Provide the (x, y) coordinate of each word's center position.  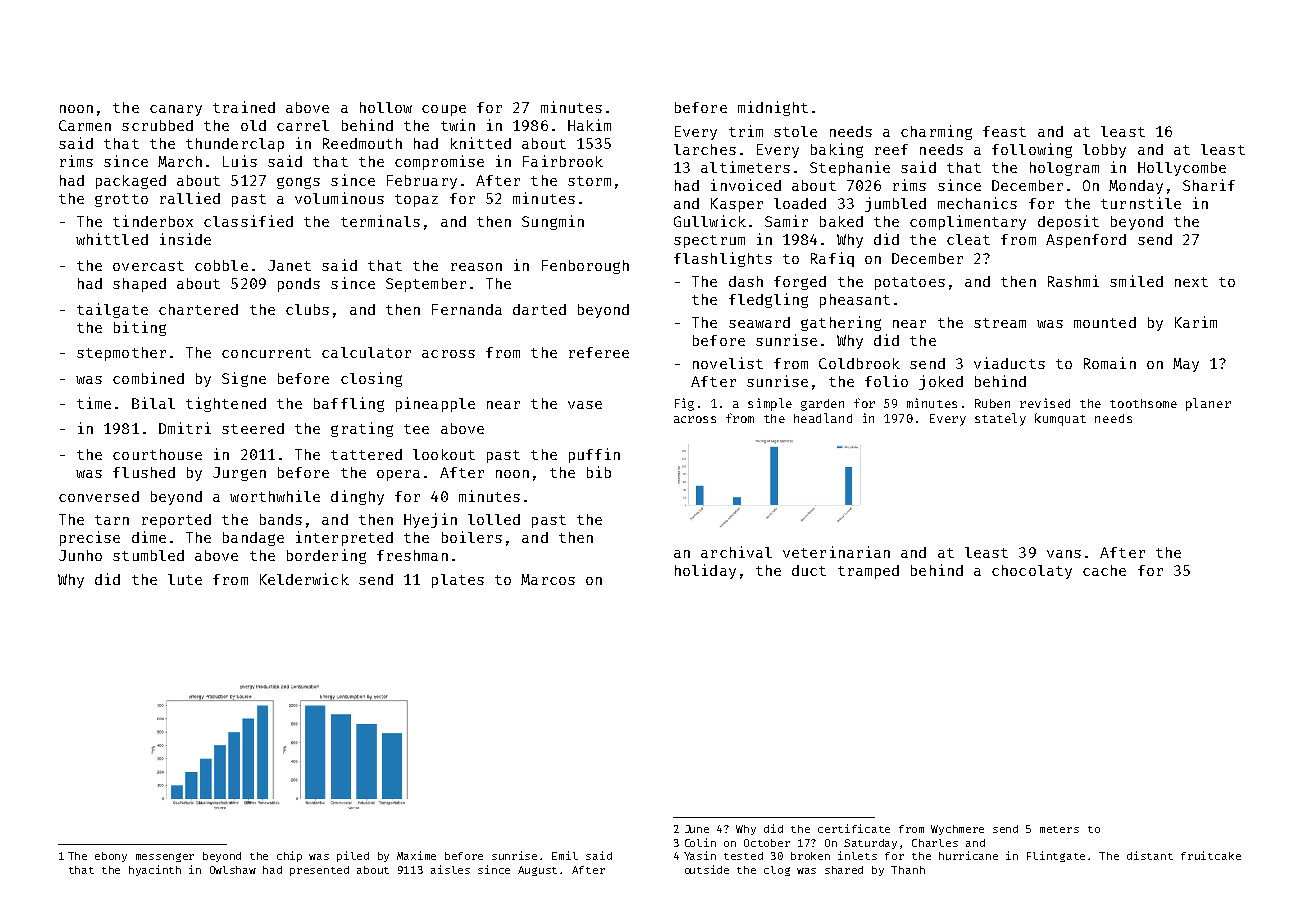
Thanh (908, 870)
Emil (565, 855)
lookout (444, 454)
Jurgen (239, 474)
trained (244, 107)
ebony (111, 857)
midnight (773, 108)
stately (1000, 419)
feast (1004, 131)
